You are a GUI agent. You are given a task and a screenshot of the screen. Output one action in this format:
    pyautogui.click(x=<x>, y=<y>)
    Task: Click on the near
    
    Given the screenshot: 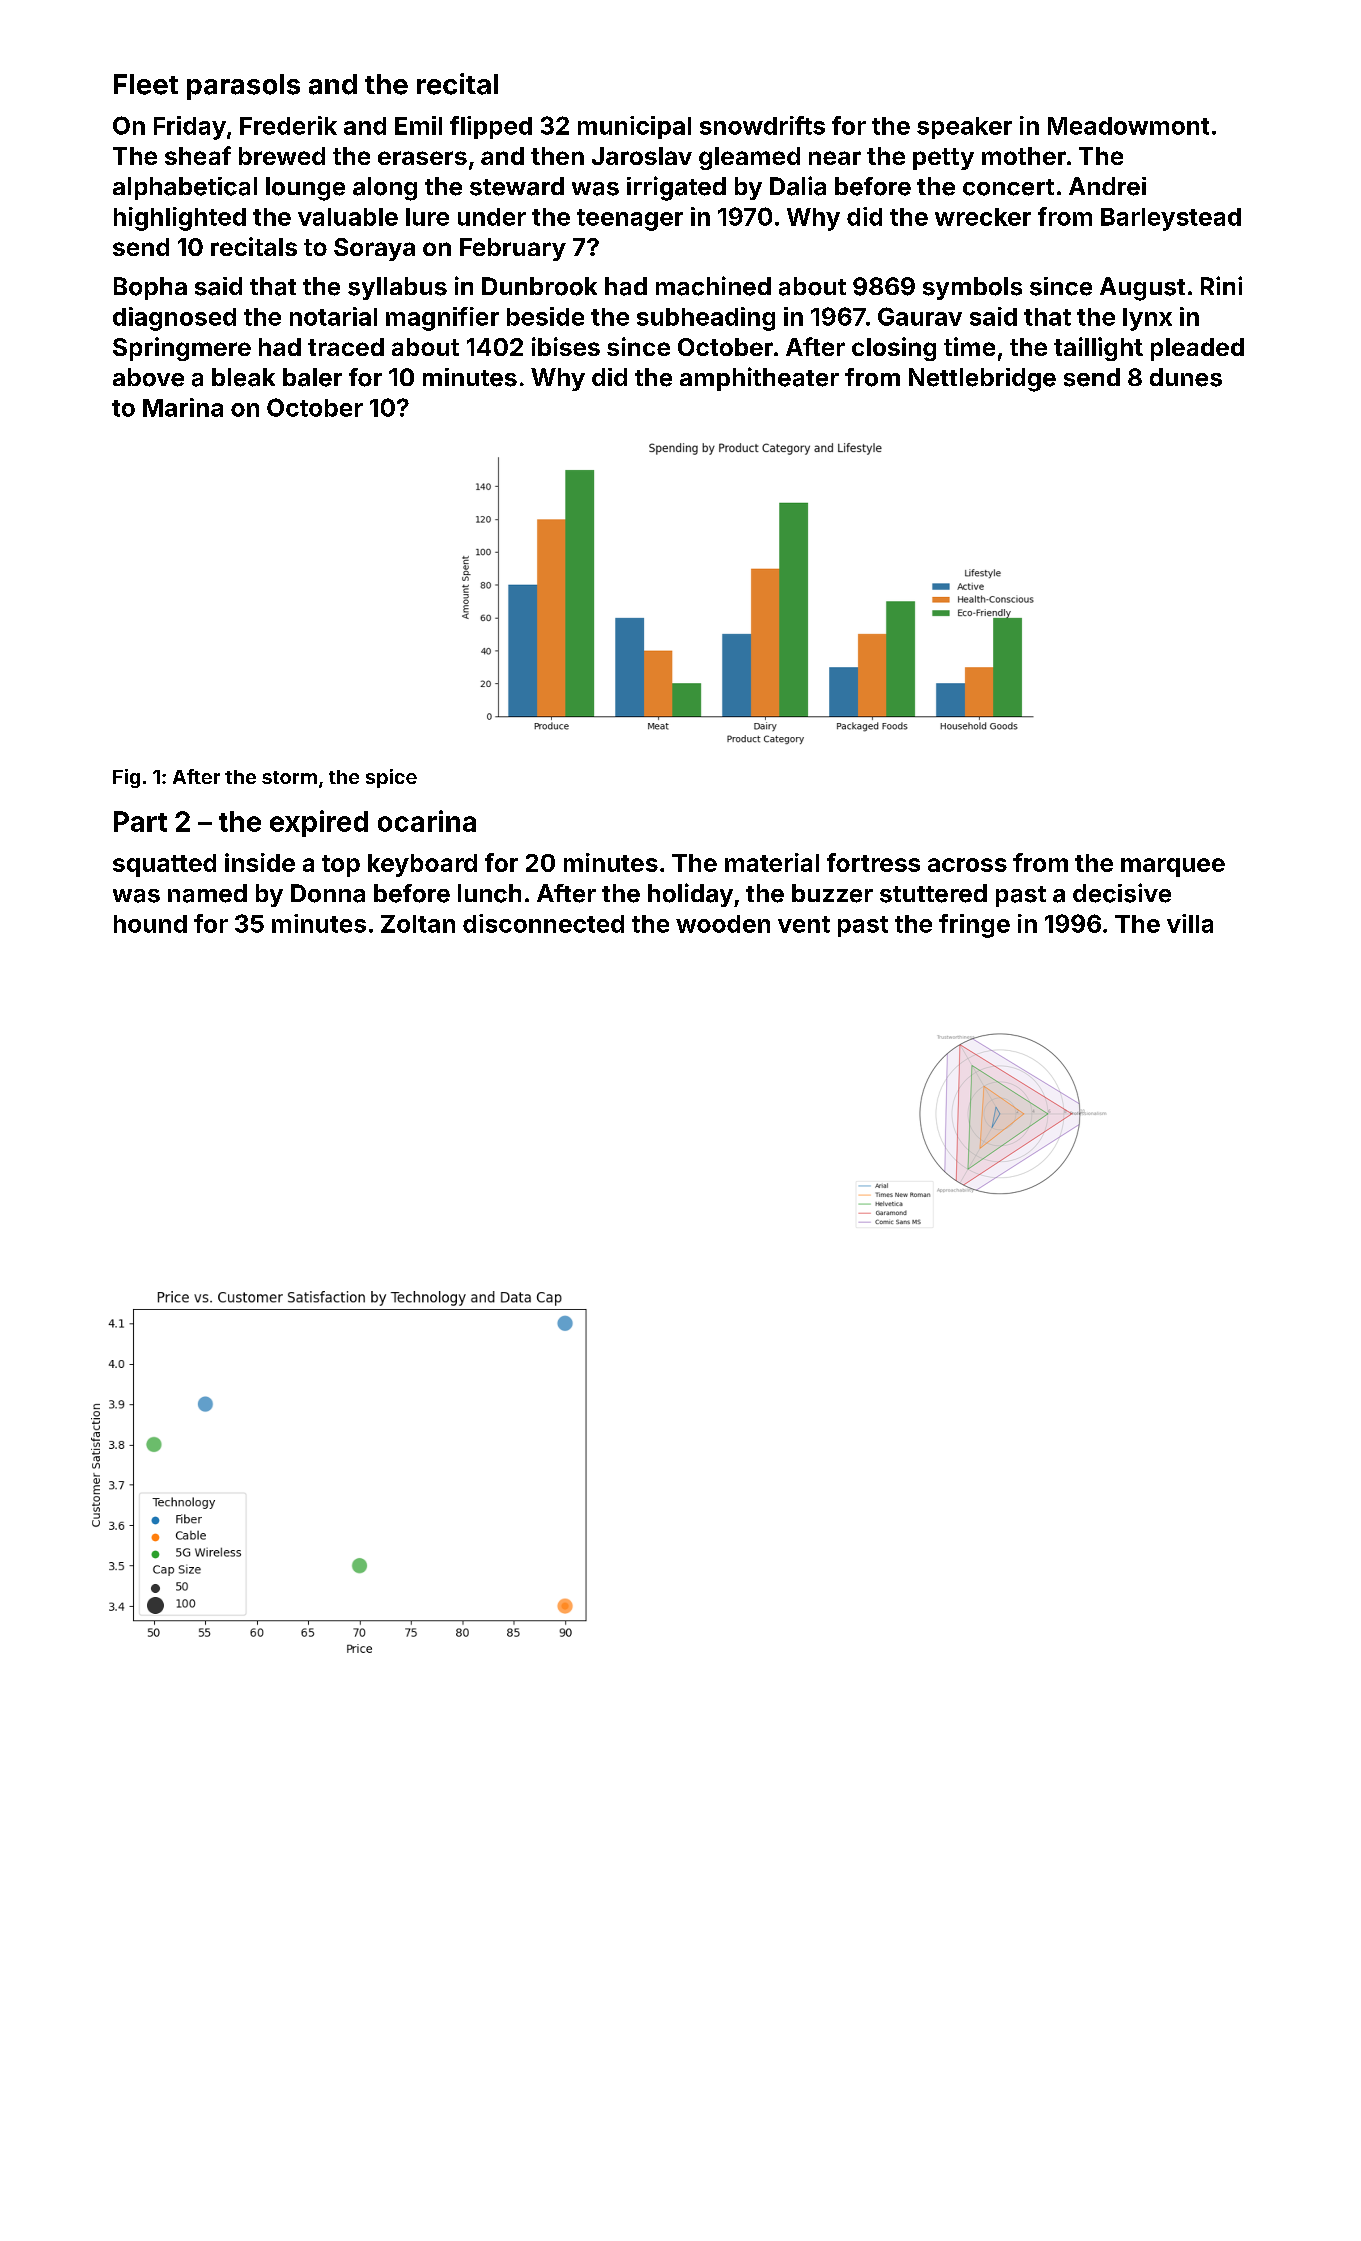 What is the action you would take?
    pyautogui.click(x=835, y=158)
